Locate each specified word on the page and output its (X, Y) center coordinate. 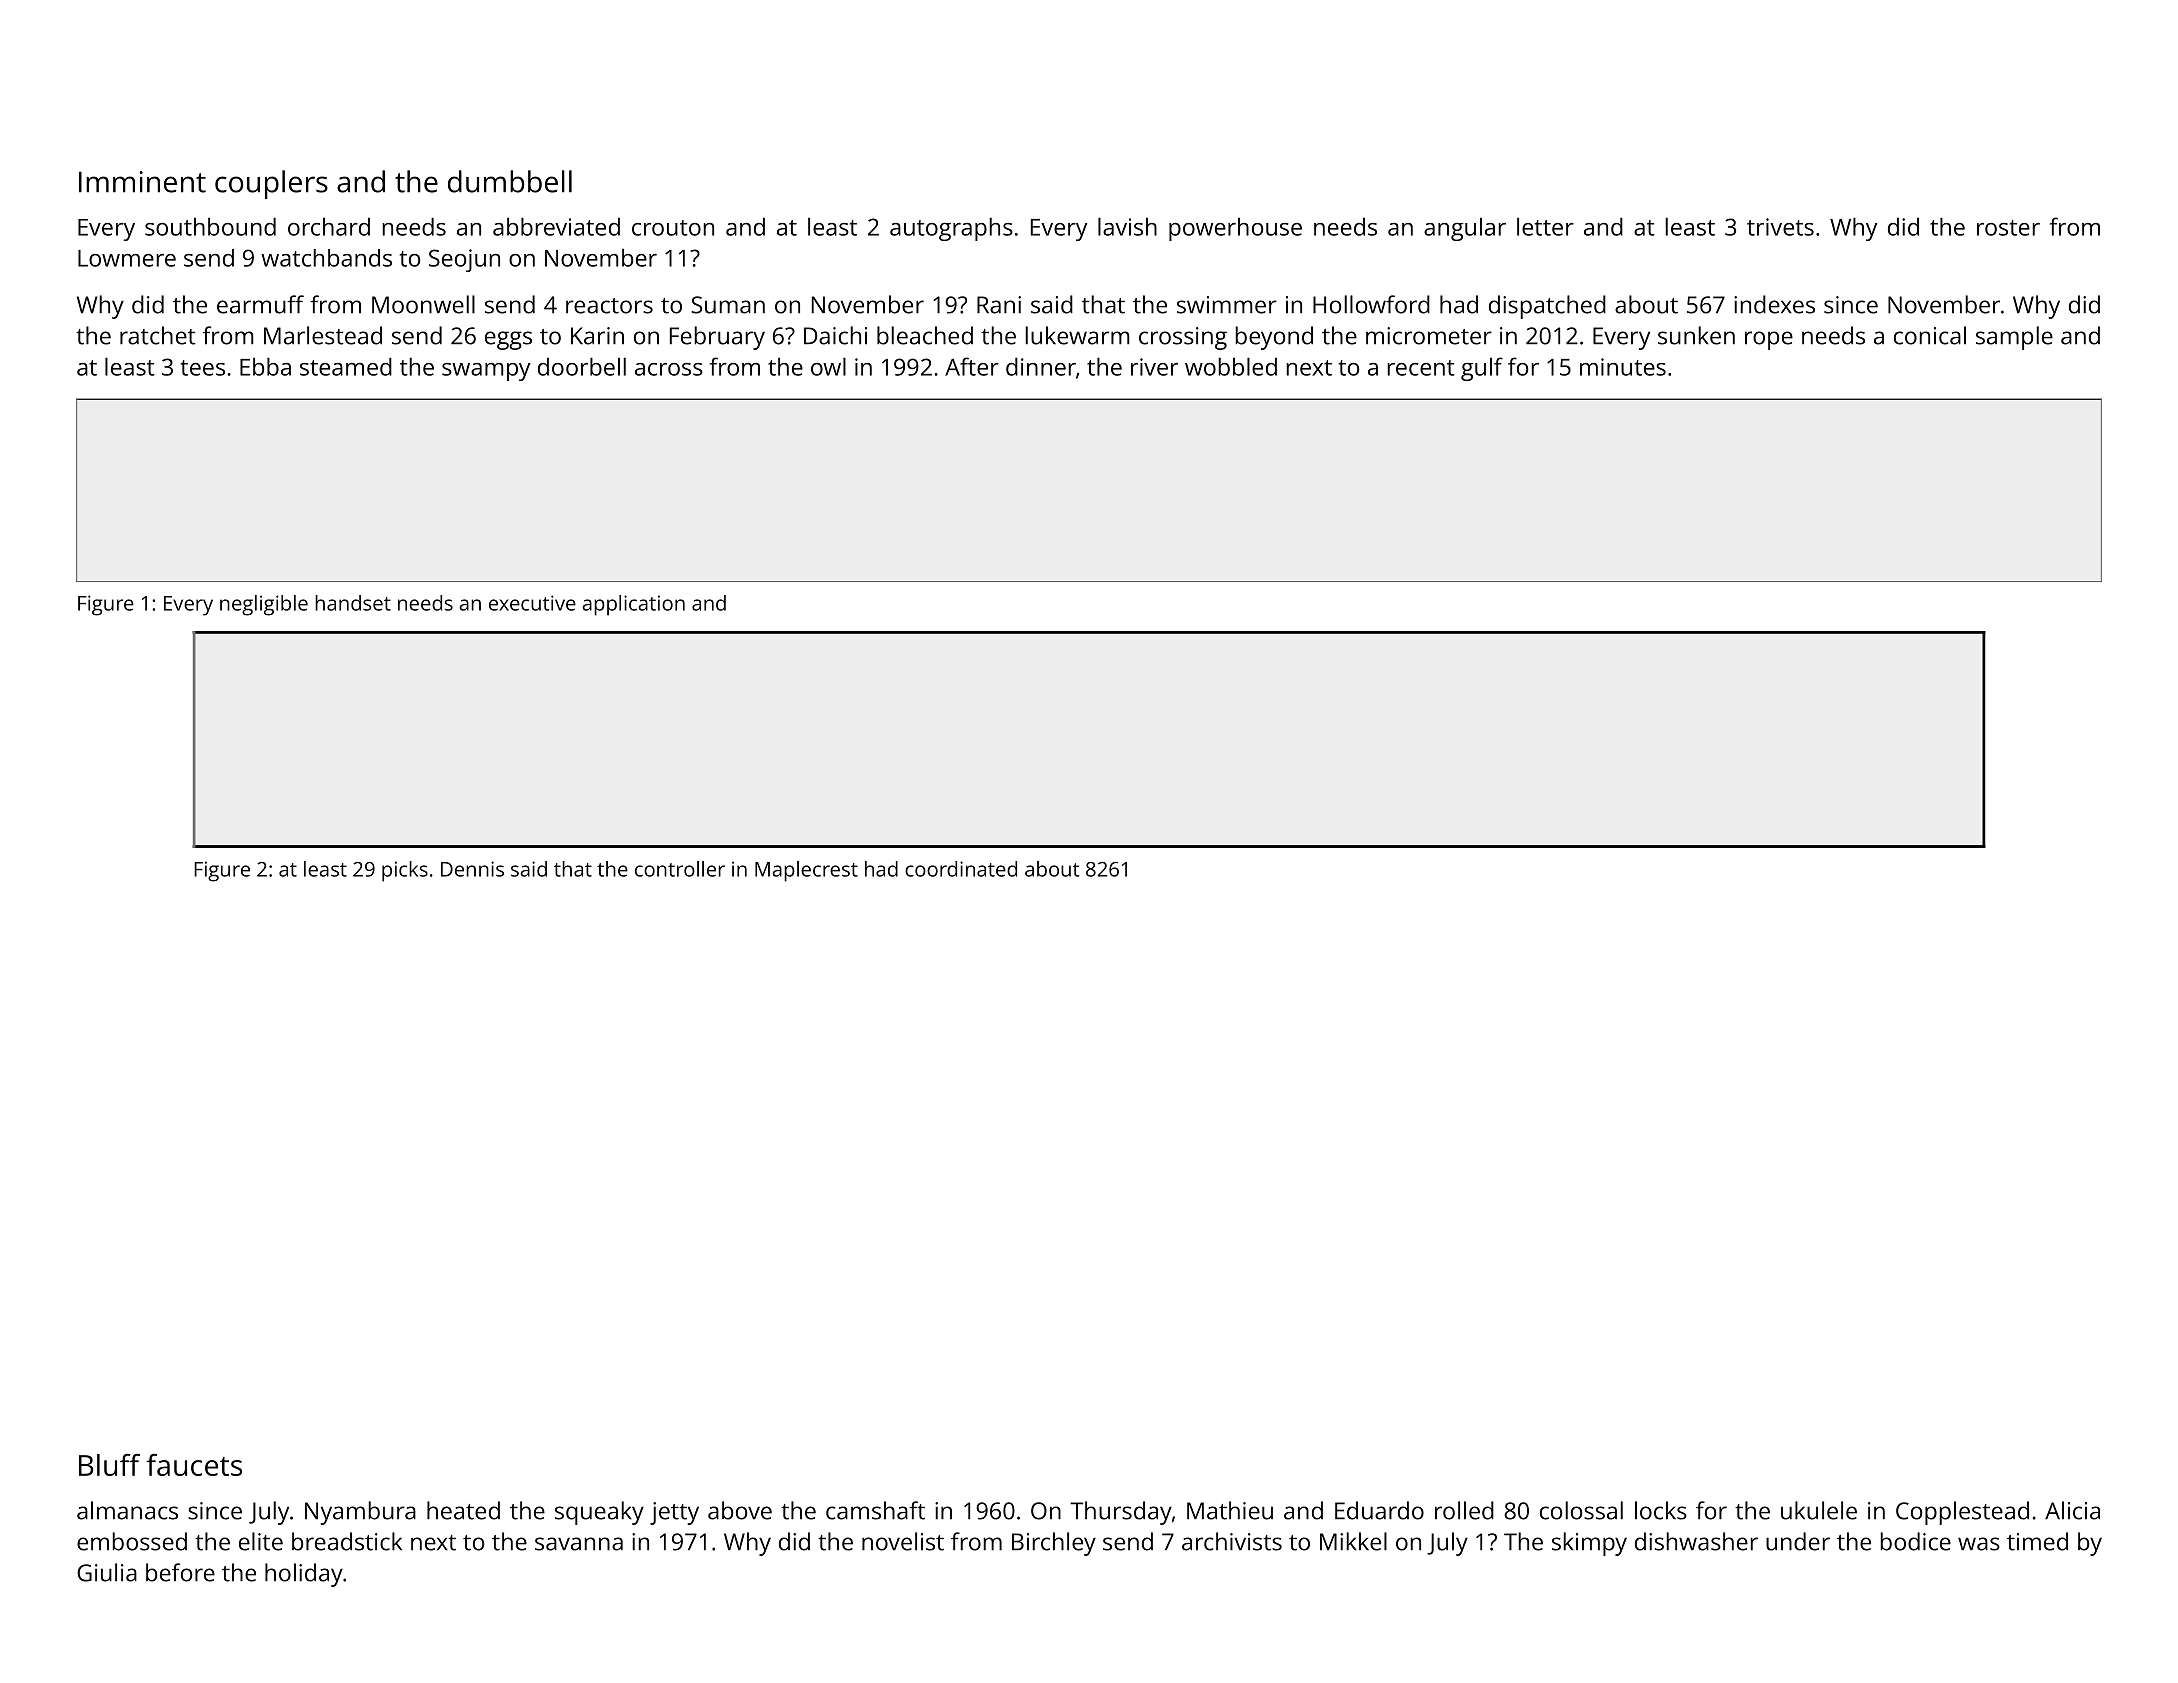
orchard (329, 226)
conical (1930, 335)
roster (2008, 228)
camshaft (875, 1510)
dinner (1041, 366)
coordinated (961, 869)
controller (680, 869)
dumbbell (510, 181)
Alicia (2072, 1510)
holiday (304, 1575)
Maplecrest (806, 871)
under (1798, 1541)
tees (203, 368)
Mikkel (1353, 1541)
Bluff (109, 1465)
